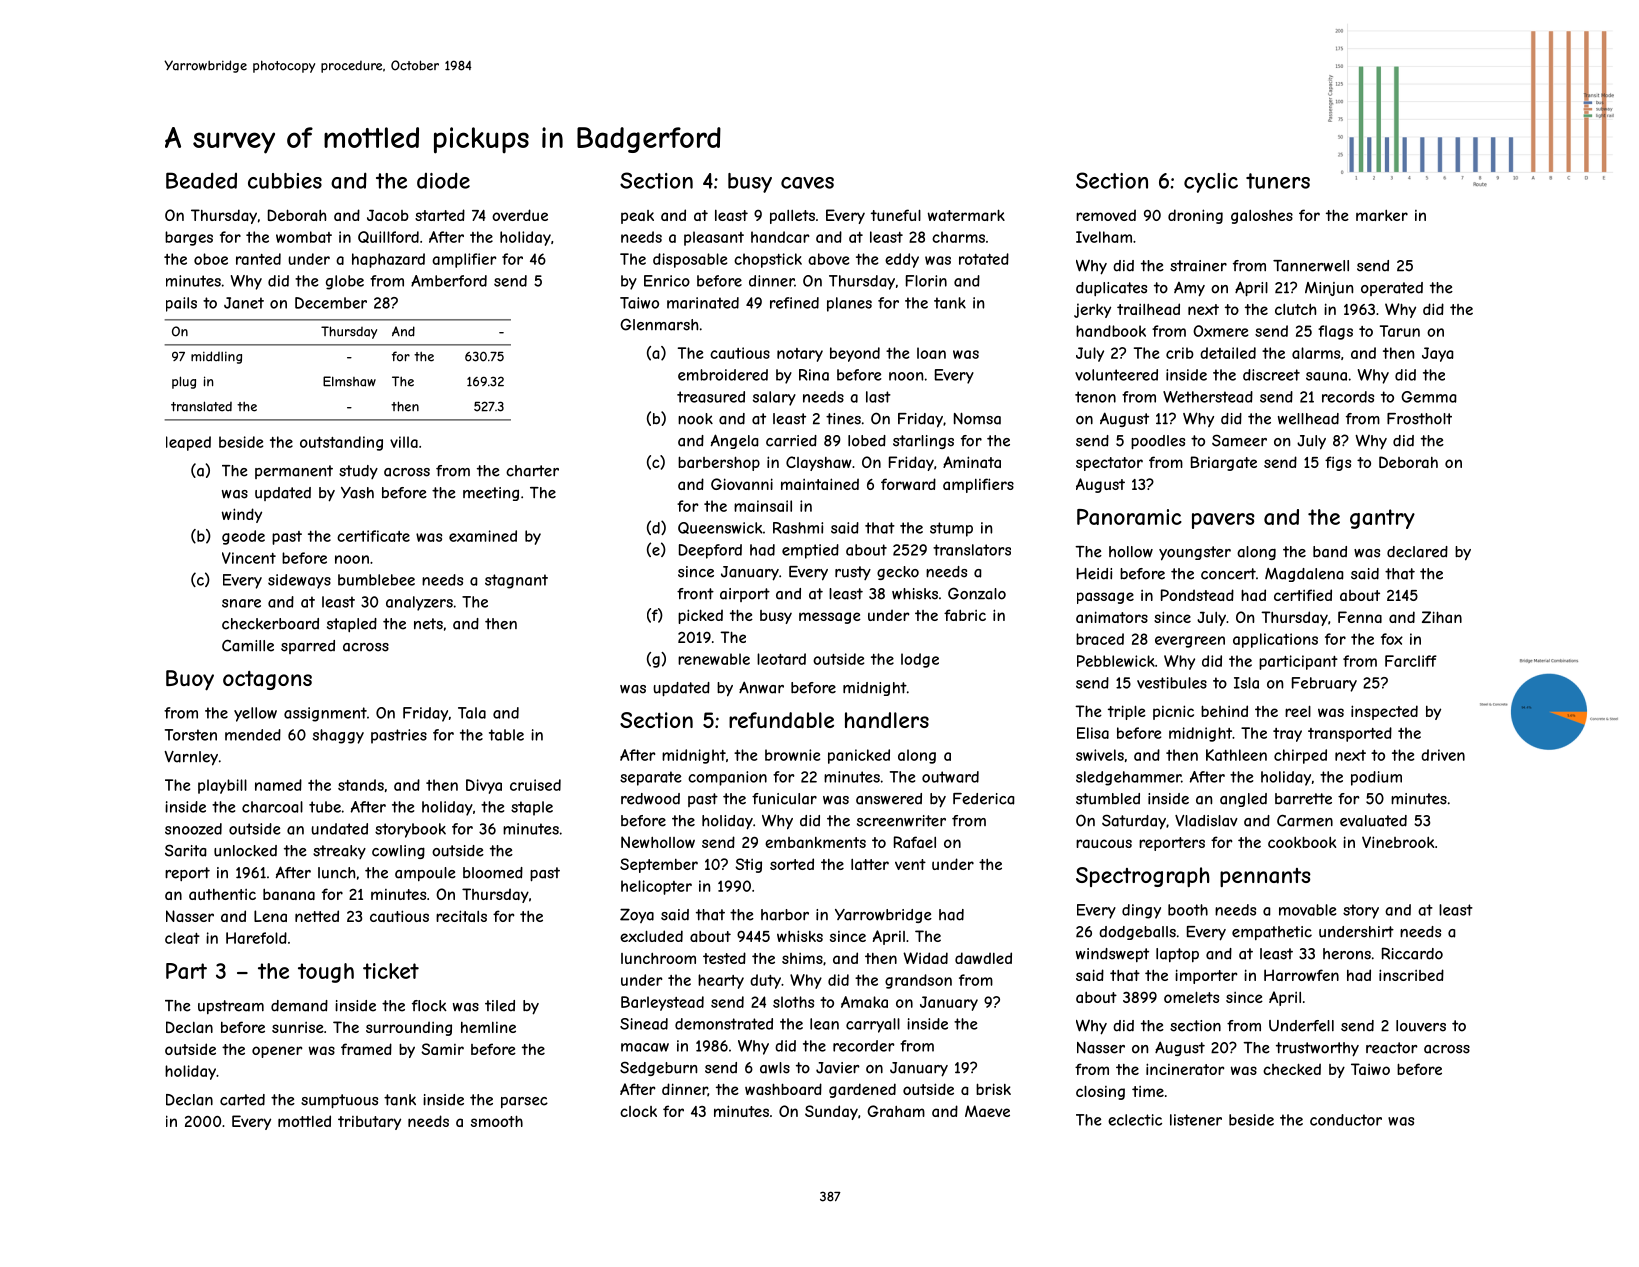 Image resolution: width=1639 pixels, height=1267 pixels. What do you see at coordinates (231, 1007) in the screenshot?
I see `upstream` at bounding box center [231, 1007].
